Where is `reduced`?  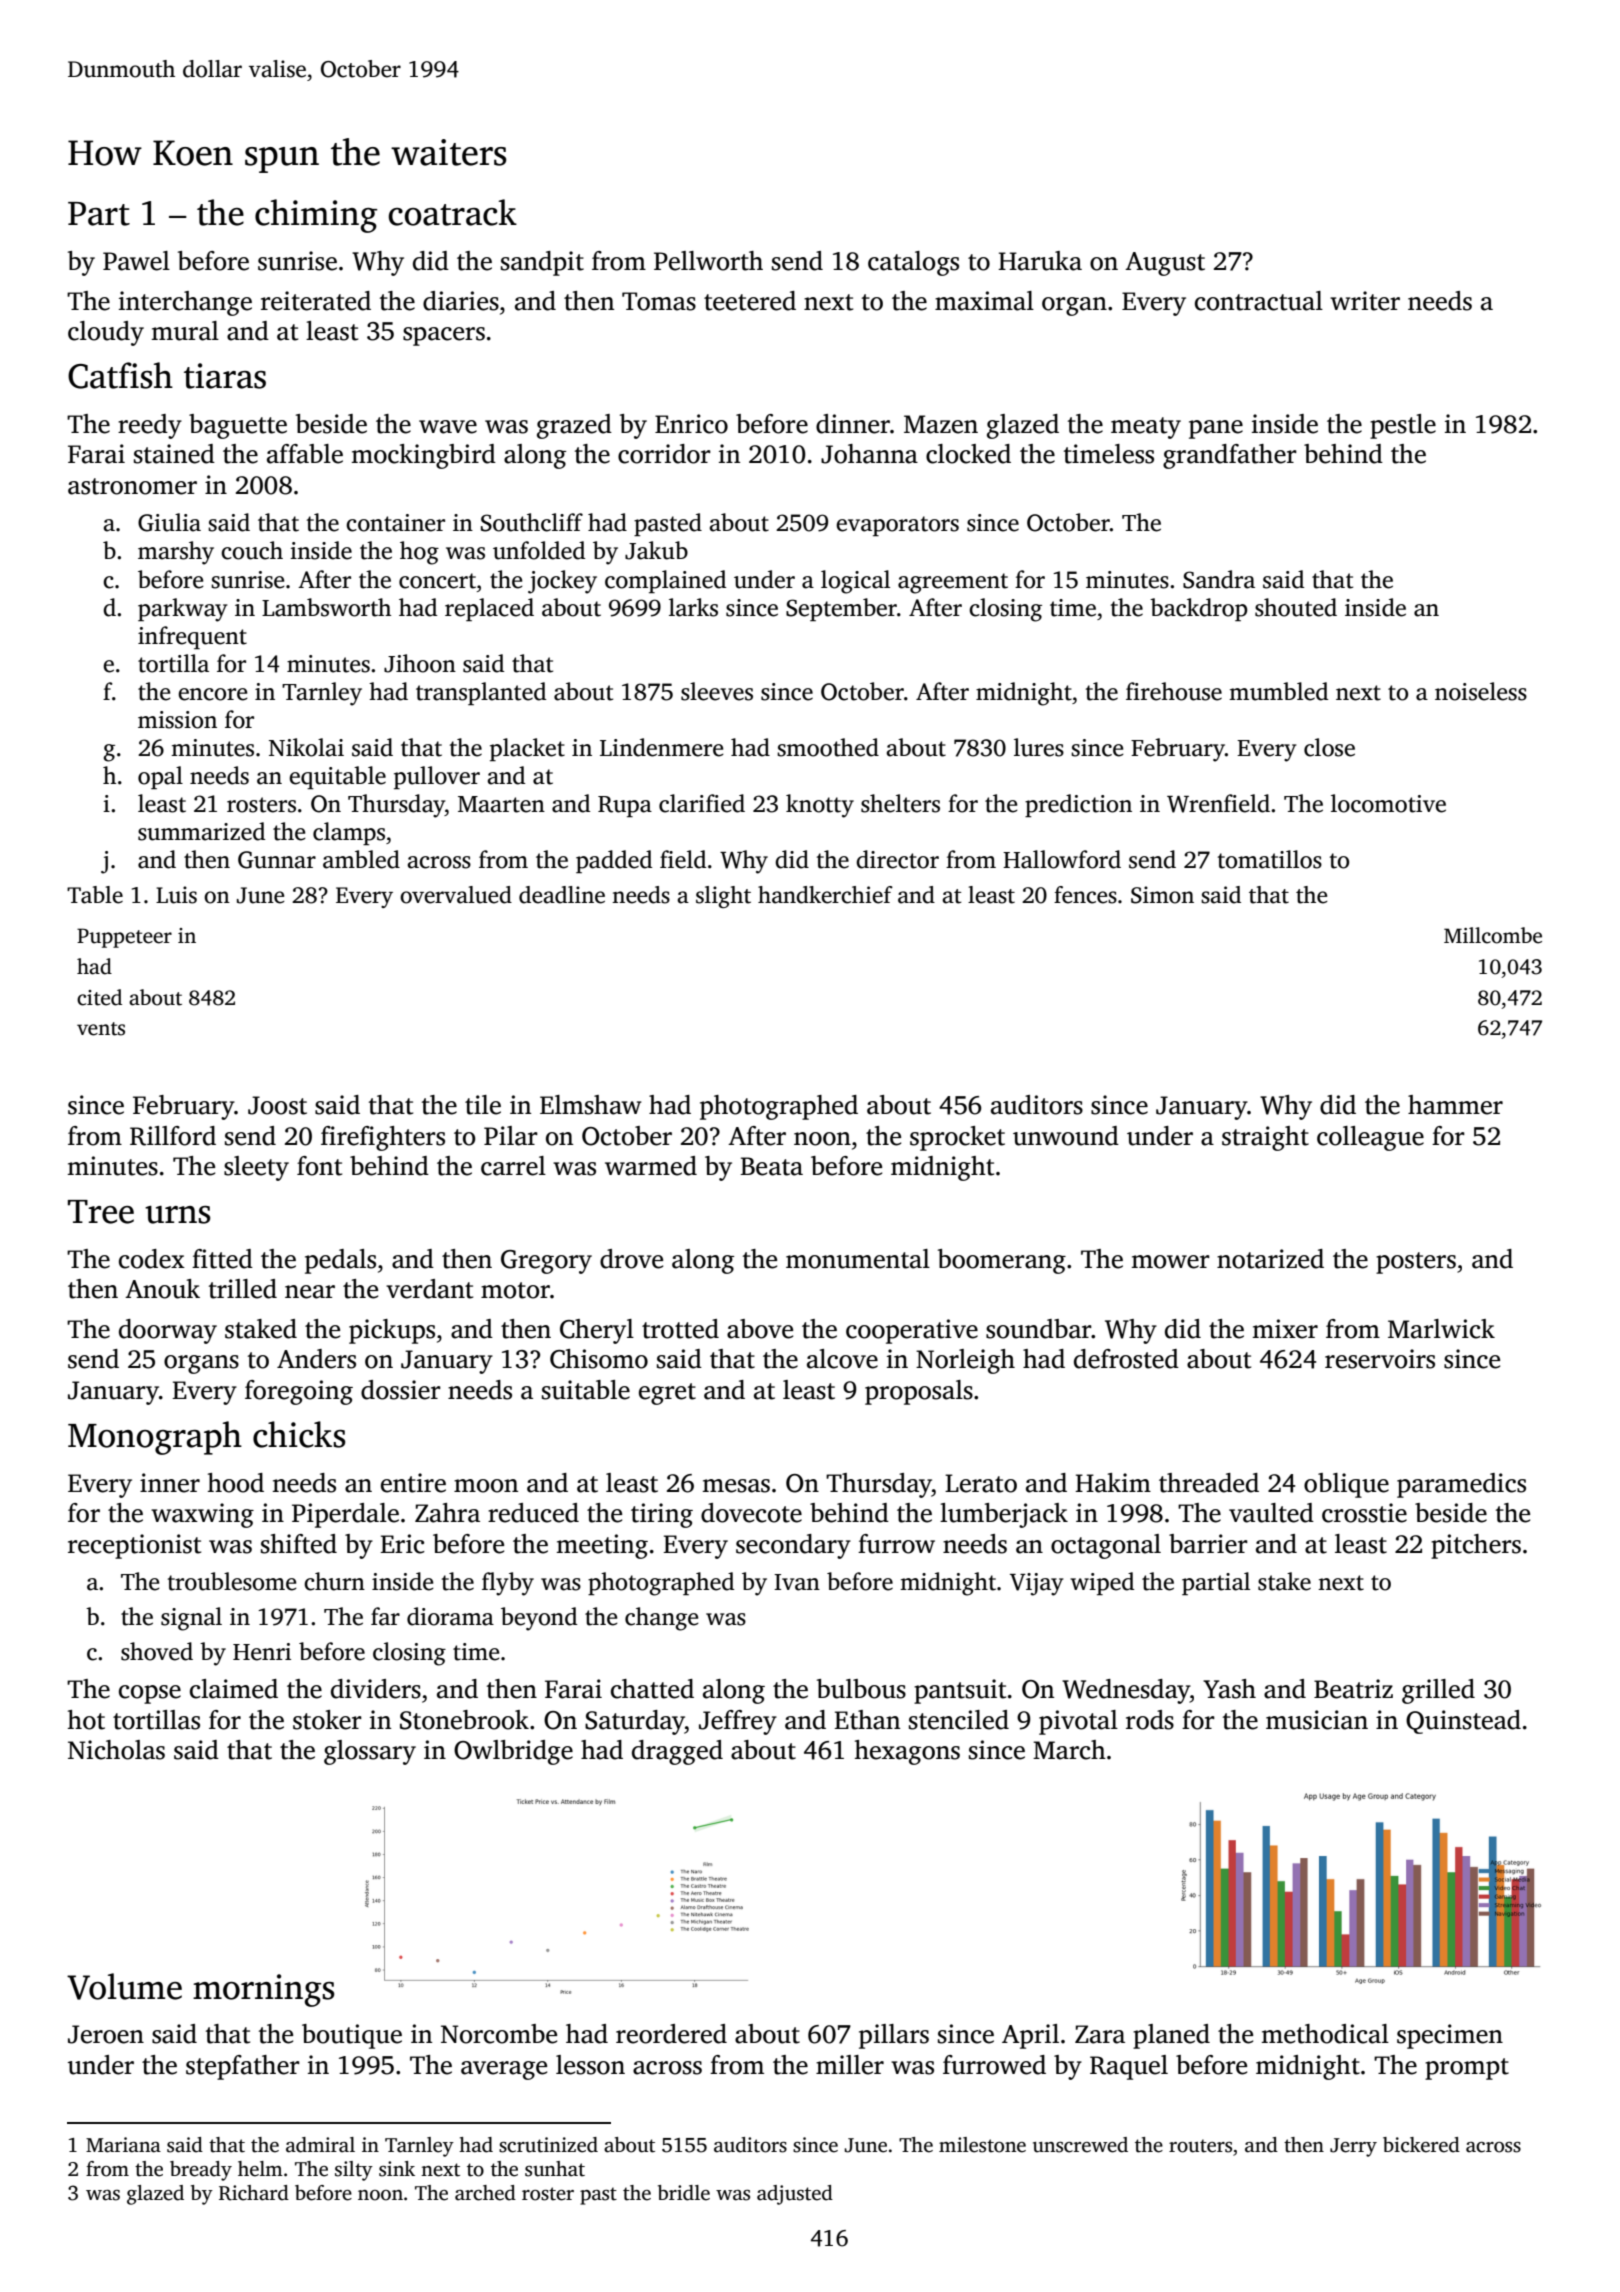 reduced is located at coordinates (533, 1513).
